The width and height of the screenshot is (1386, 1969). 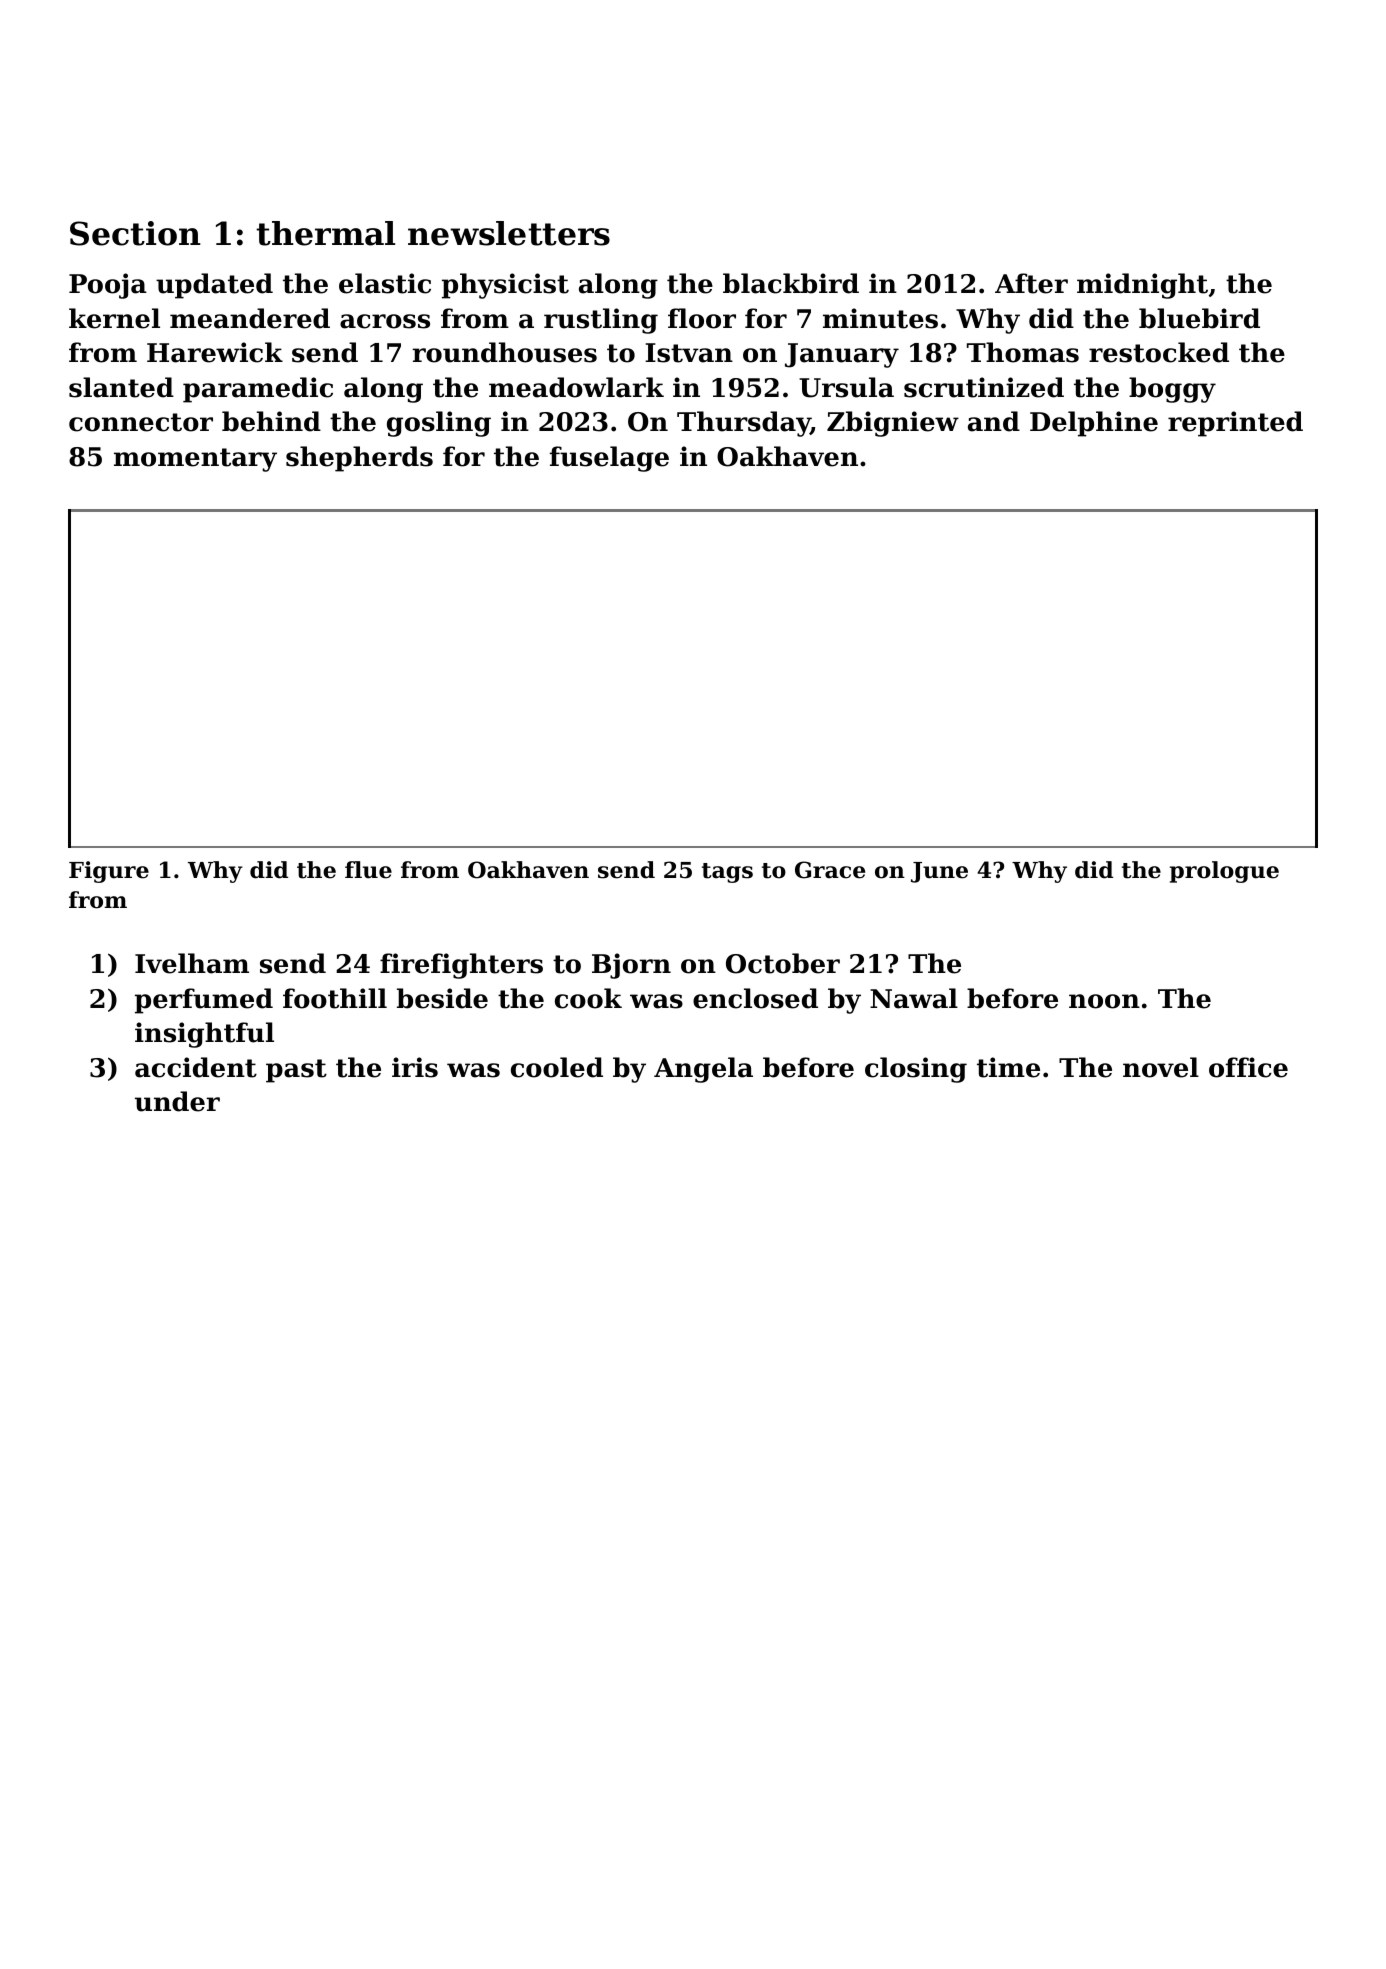 I want to click on Figure, so click(x=109, y=872).
